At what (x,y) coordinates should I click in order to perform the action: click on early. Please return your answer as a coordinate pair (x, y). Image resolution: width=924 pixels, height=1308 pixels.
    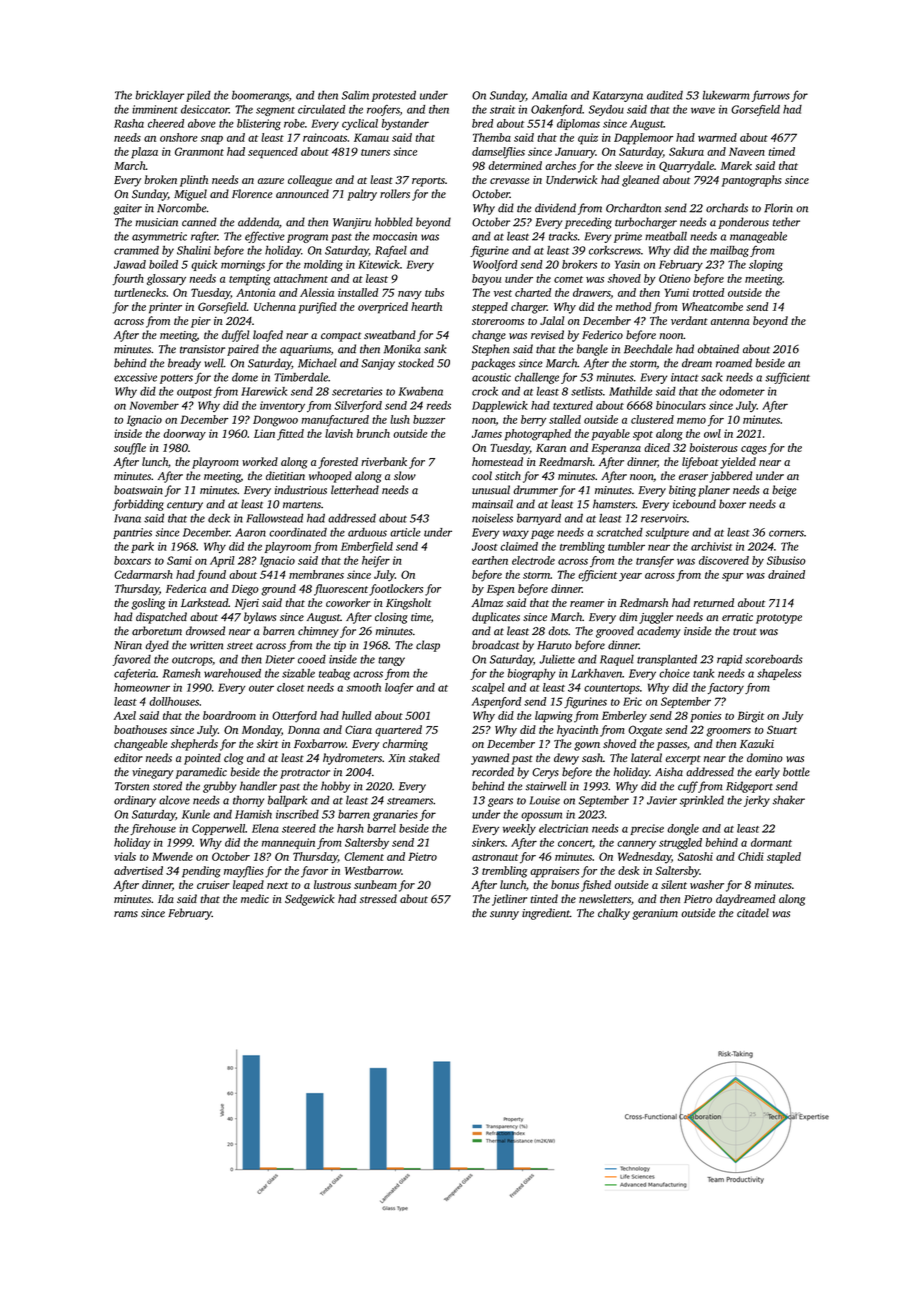
    Looking at the image, I should click on (767, 773).
